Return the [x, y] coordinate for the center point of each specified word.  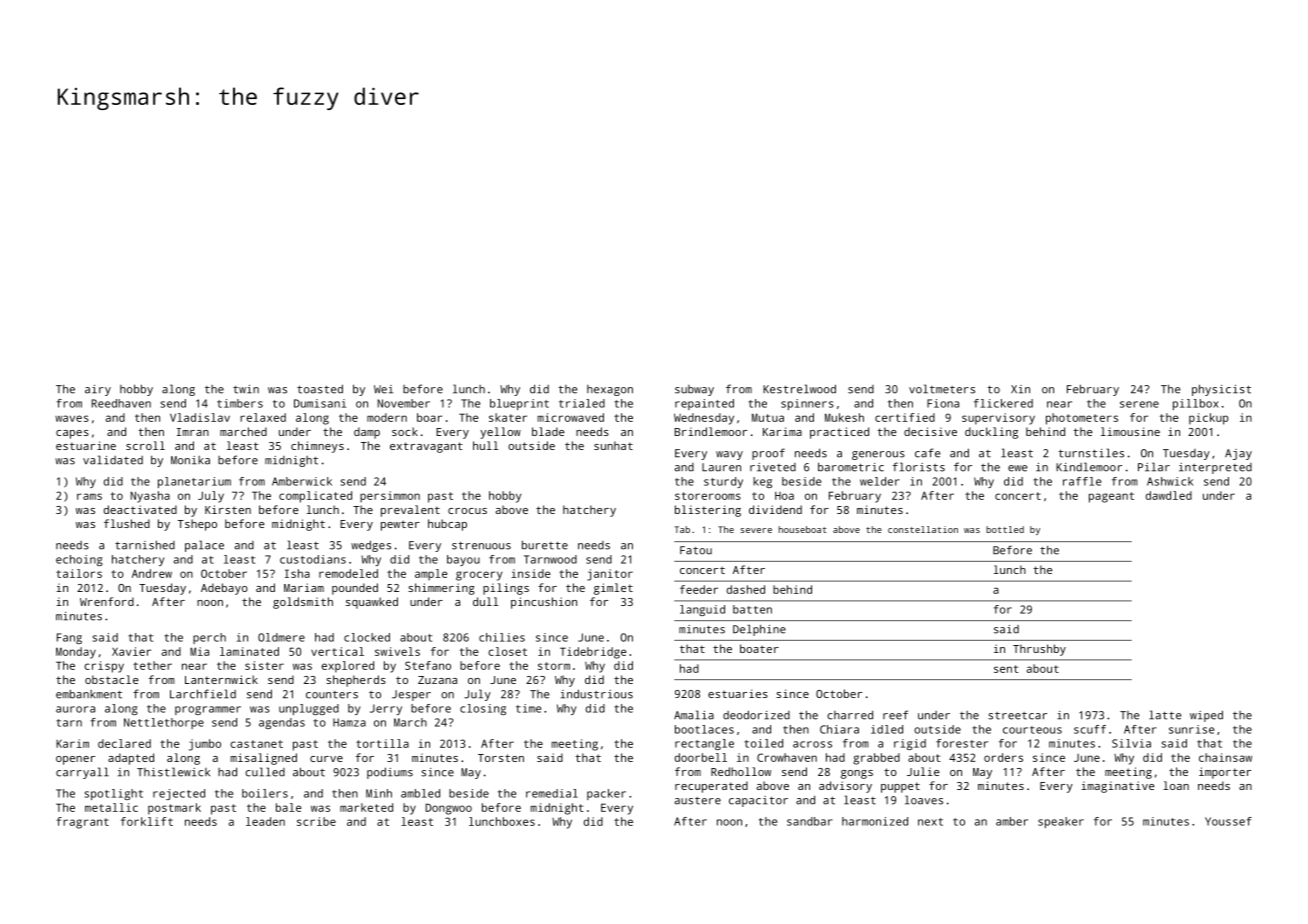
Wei [383, 389]
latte [1165, 715]
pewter [400, 525]
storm [554, 666]
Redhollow [741, 771]
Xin [1020, 389]
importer [1225, 773]
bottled [1005, 529]
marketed [366, 807]
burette [545, 545]
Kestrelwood [799, 389]
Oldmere [281, 637]
